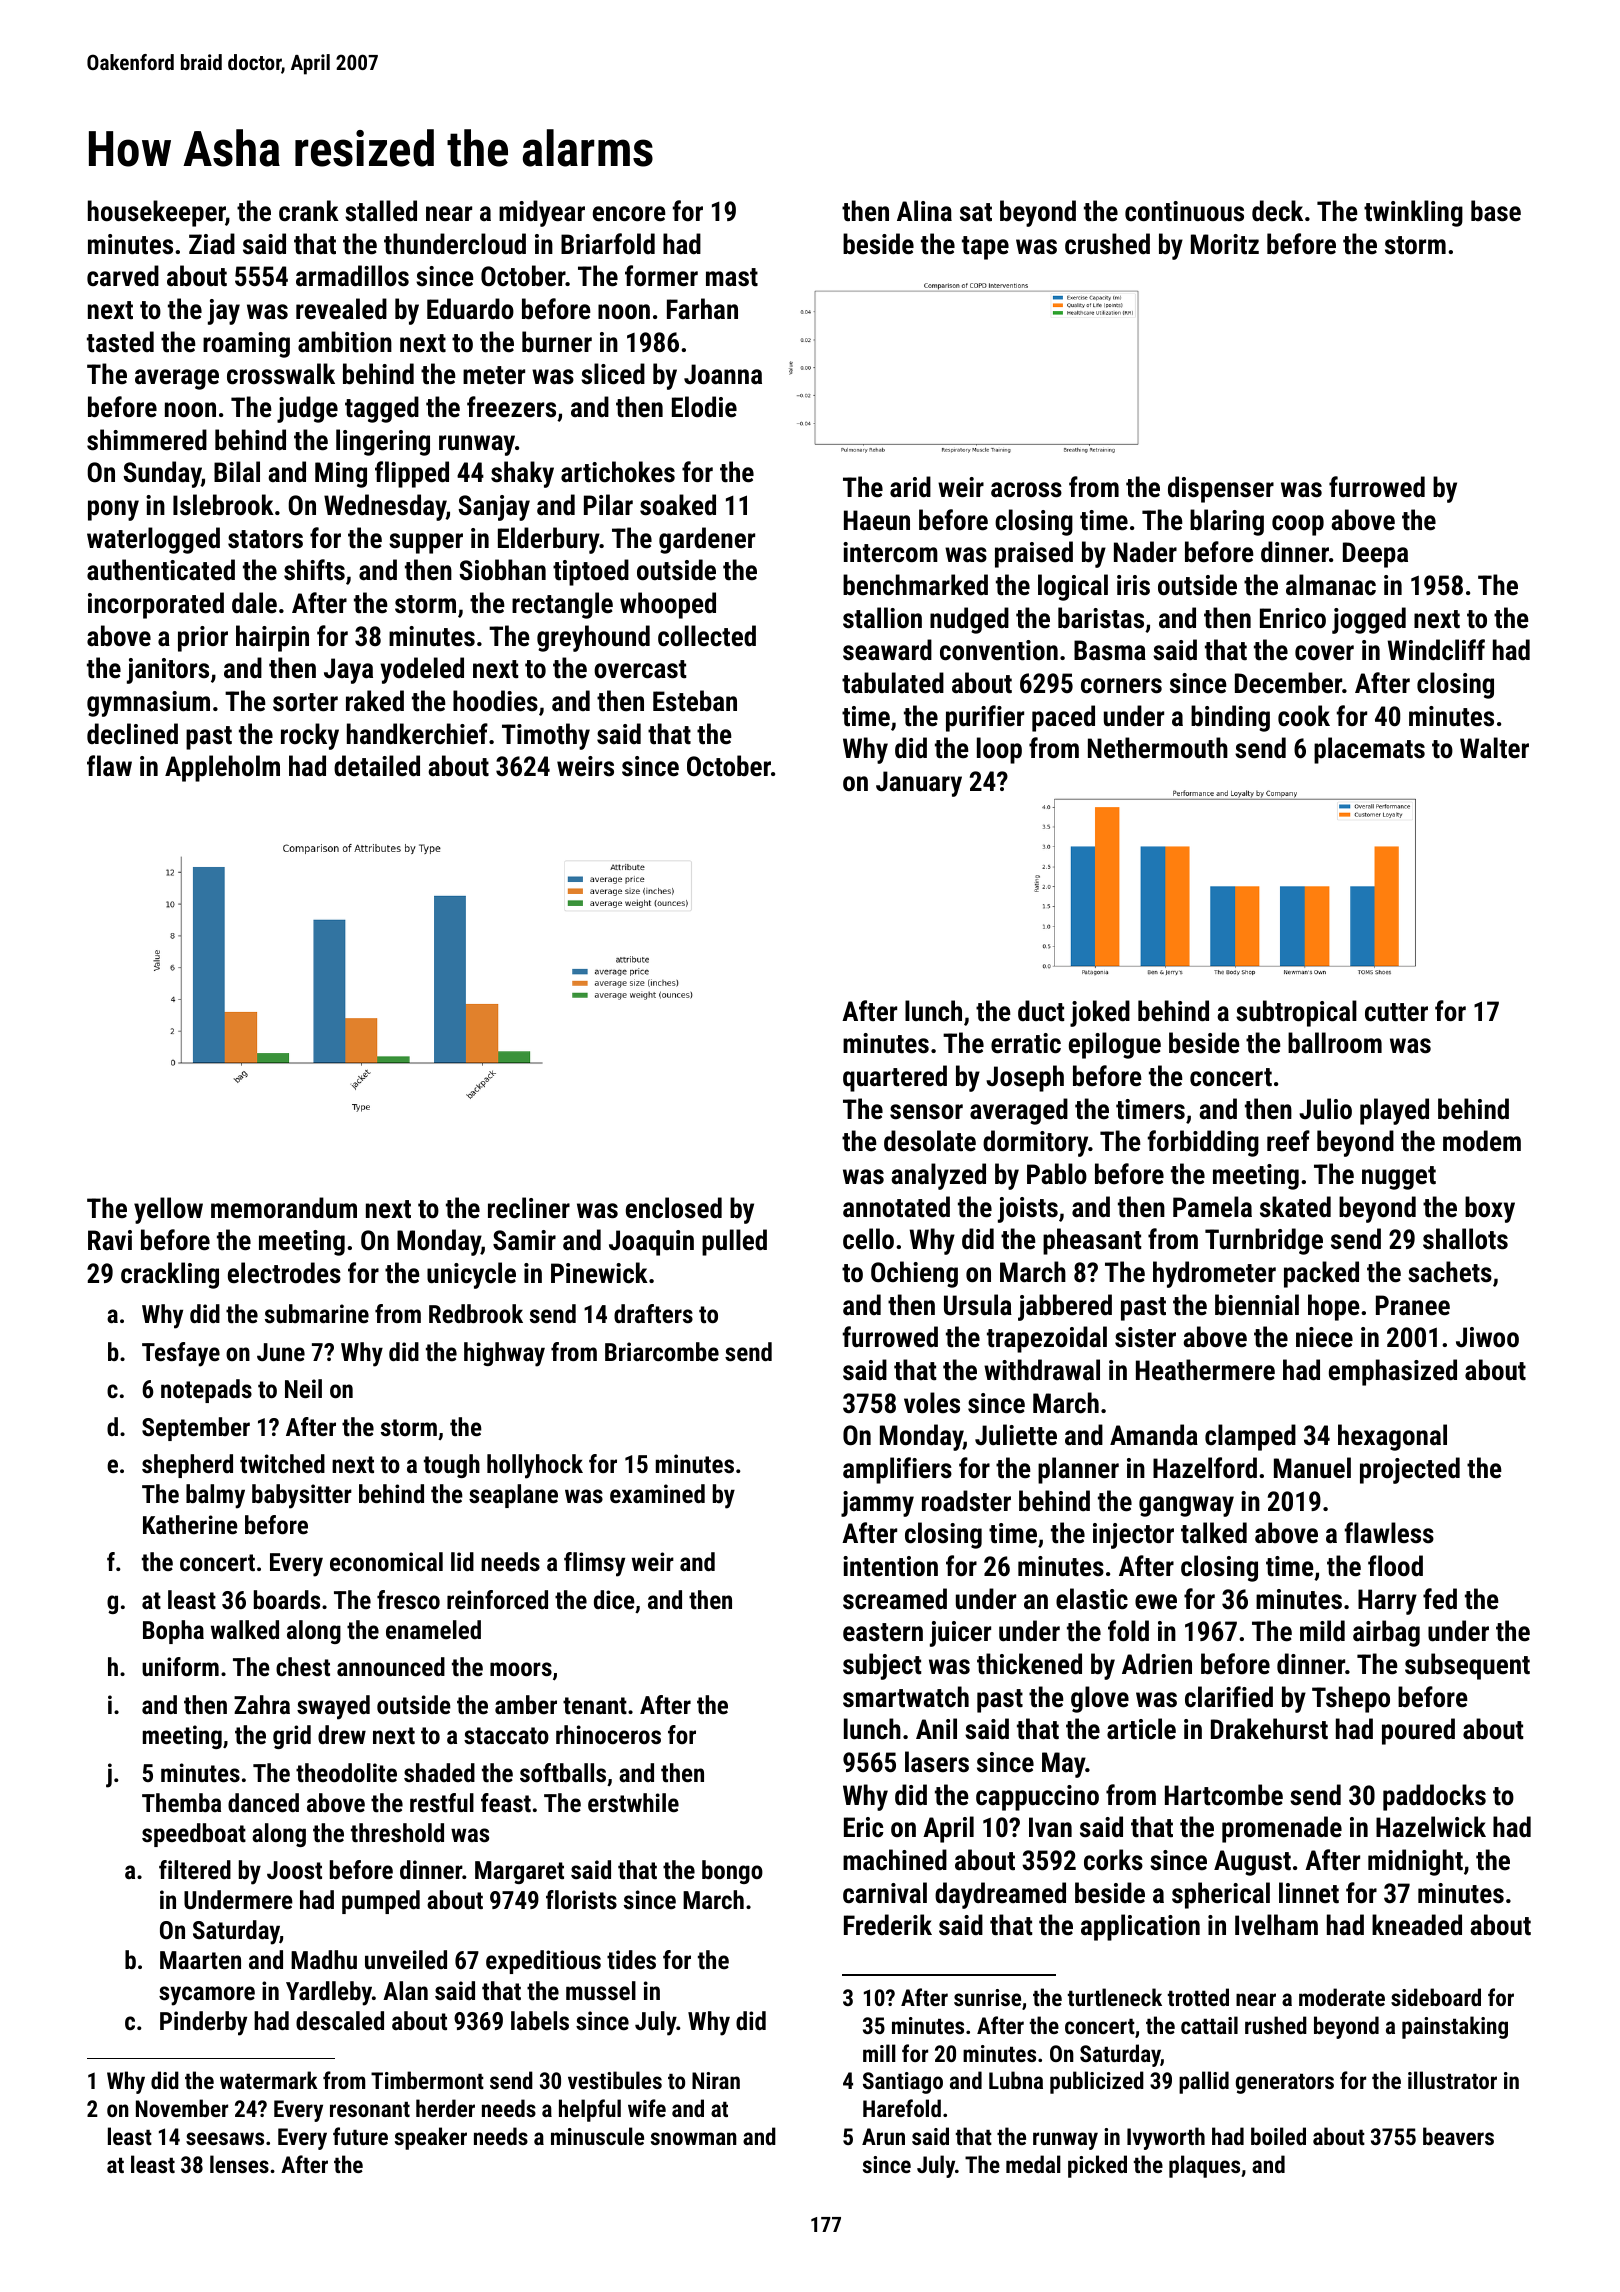  What do you see at coordinates (408, 1599) in the screenshot?
I see `fresco` at bounding box center [408, 1599].
